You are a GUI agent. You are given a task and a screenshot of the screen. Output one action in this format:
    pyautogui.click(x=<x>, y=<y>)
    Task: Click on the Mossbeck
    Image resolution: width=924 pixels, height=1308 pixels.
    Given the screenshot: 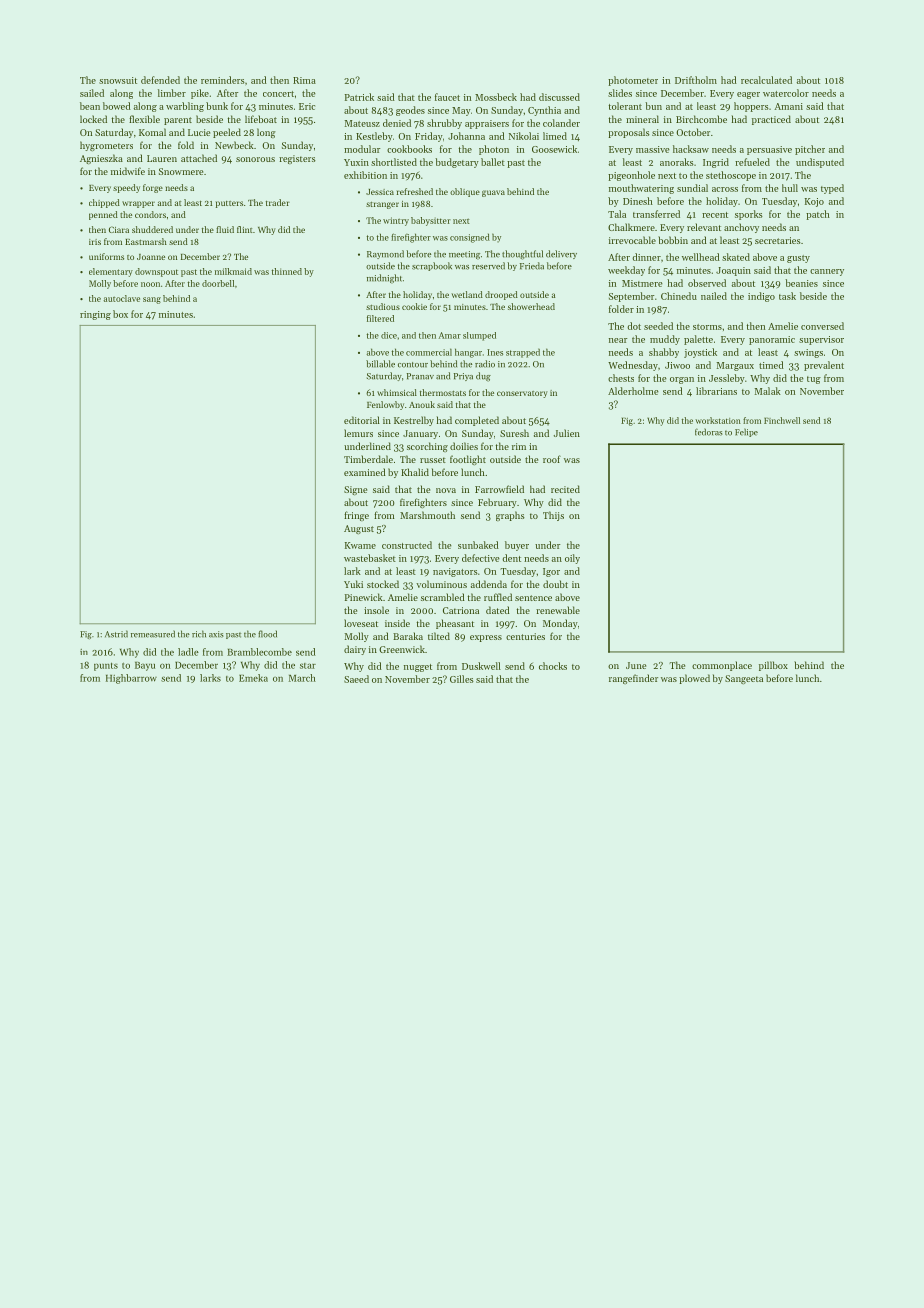 What is the action you would take?
    pyautogui.click(x=496, y=97)
